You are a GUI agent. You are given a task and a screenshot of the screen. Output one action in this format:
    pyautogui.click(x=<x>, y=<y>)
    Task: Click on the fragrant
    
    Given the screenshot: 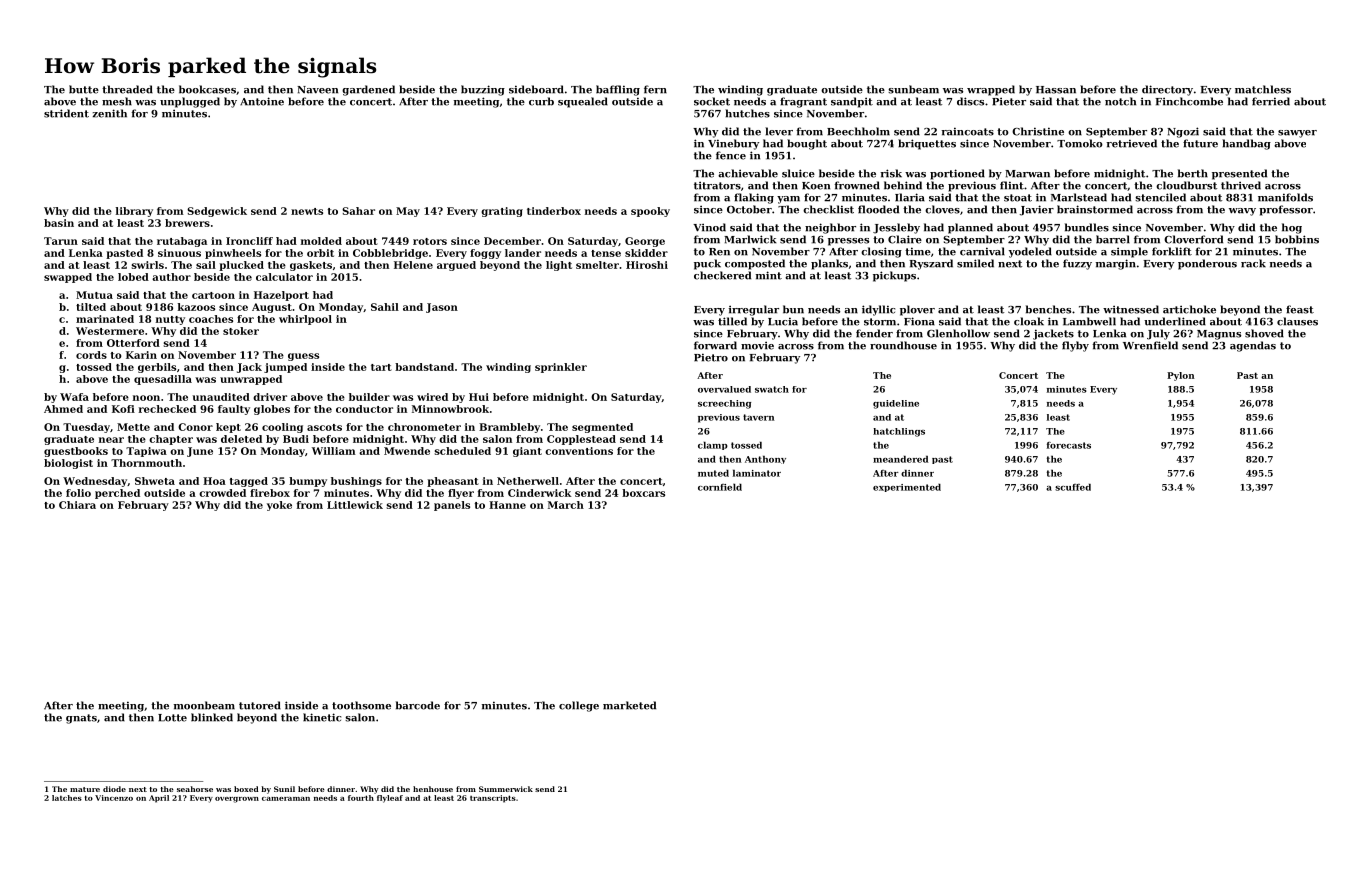 What is the action you would take?
    pyautogui.click(x=803, y=102)
